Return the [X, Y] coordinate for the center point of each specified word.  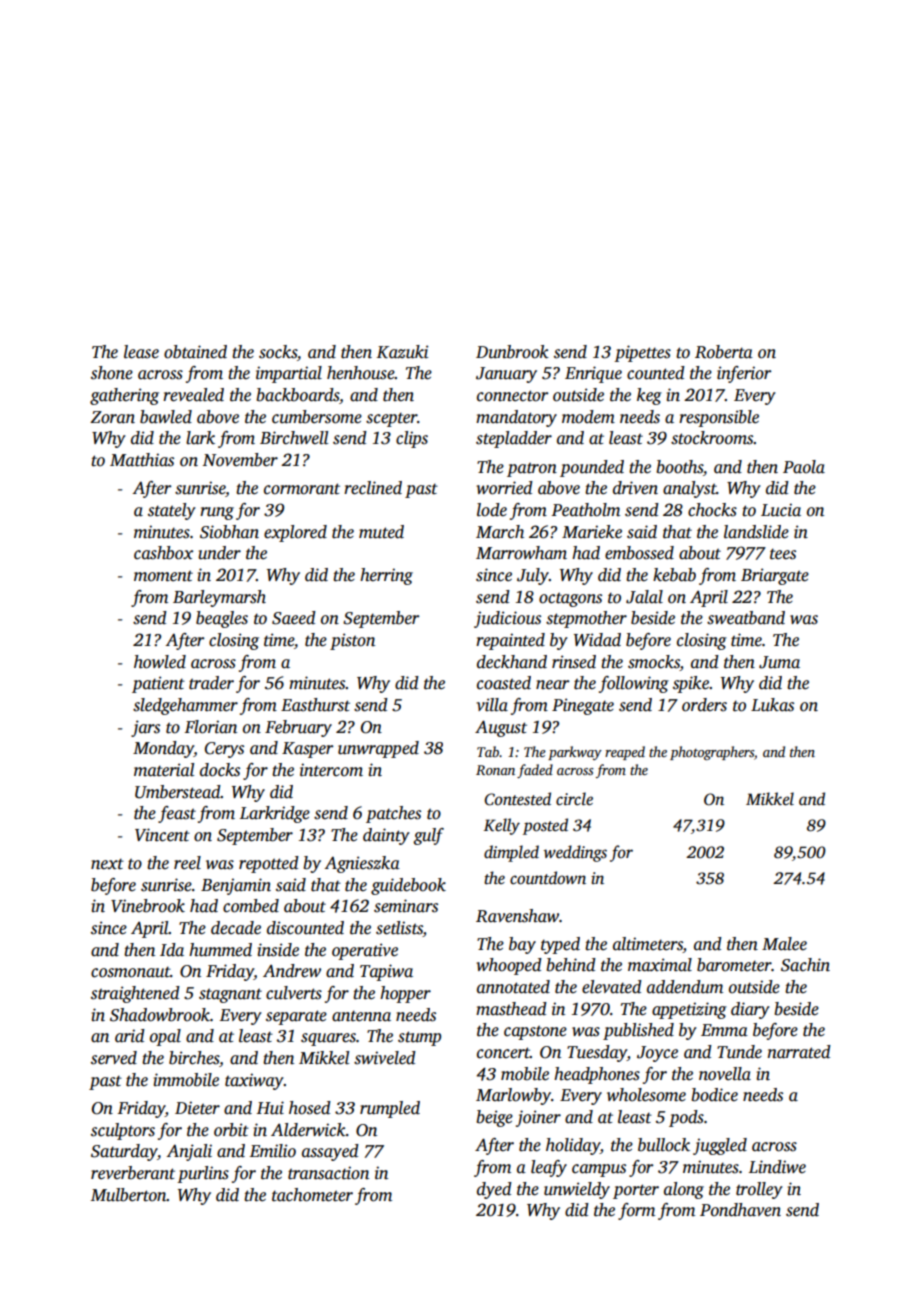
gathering [124, 396]
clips [412, 439]
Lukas [772, 705]
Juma [779, 662]
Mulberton [129, 1195]
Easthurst [315, 705]
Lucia [781, 510]
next [107, 864]
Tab [488, 751]
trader [211, 683]
